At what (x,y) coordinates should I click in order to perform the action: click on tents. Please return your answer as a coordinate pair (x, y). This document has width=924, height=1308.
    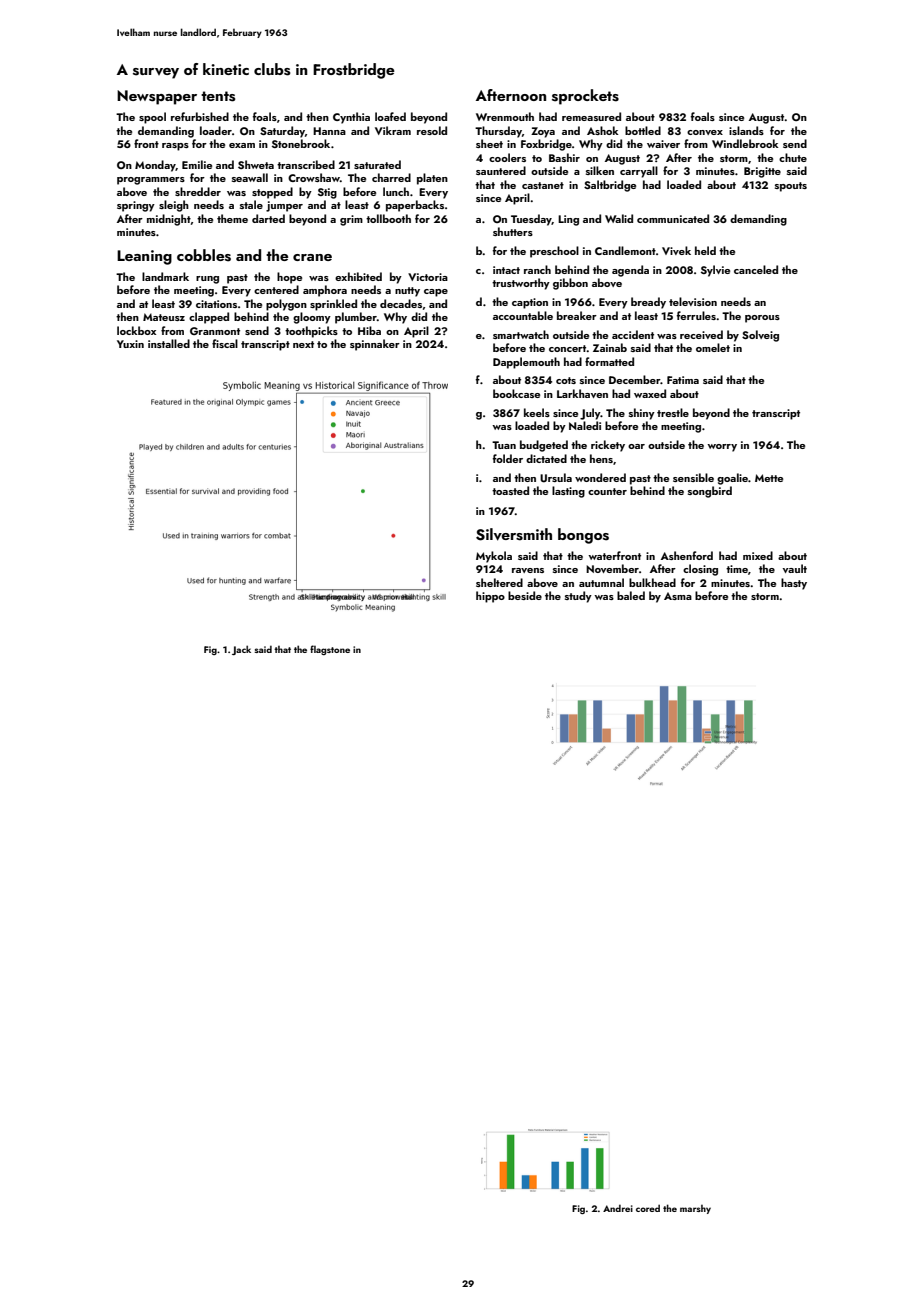
    Looking at the image, I should click on (218, 96).
